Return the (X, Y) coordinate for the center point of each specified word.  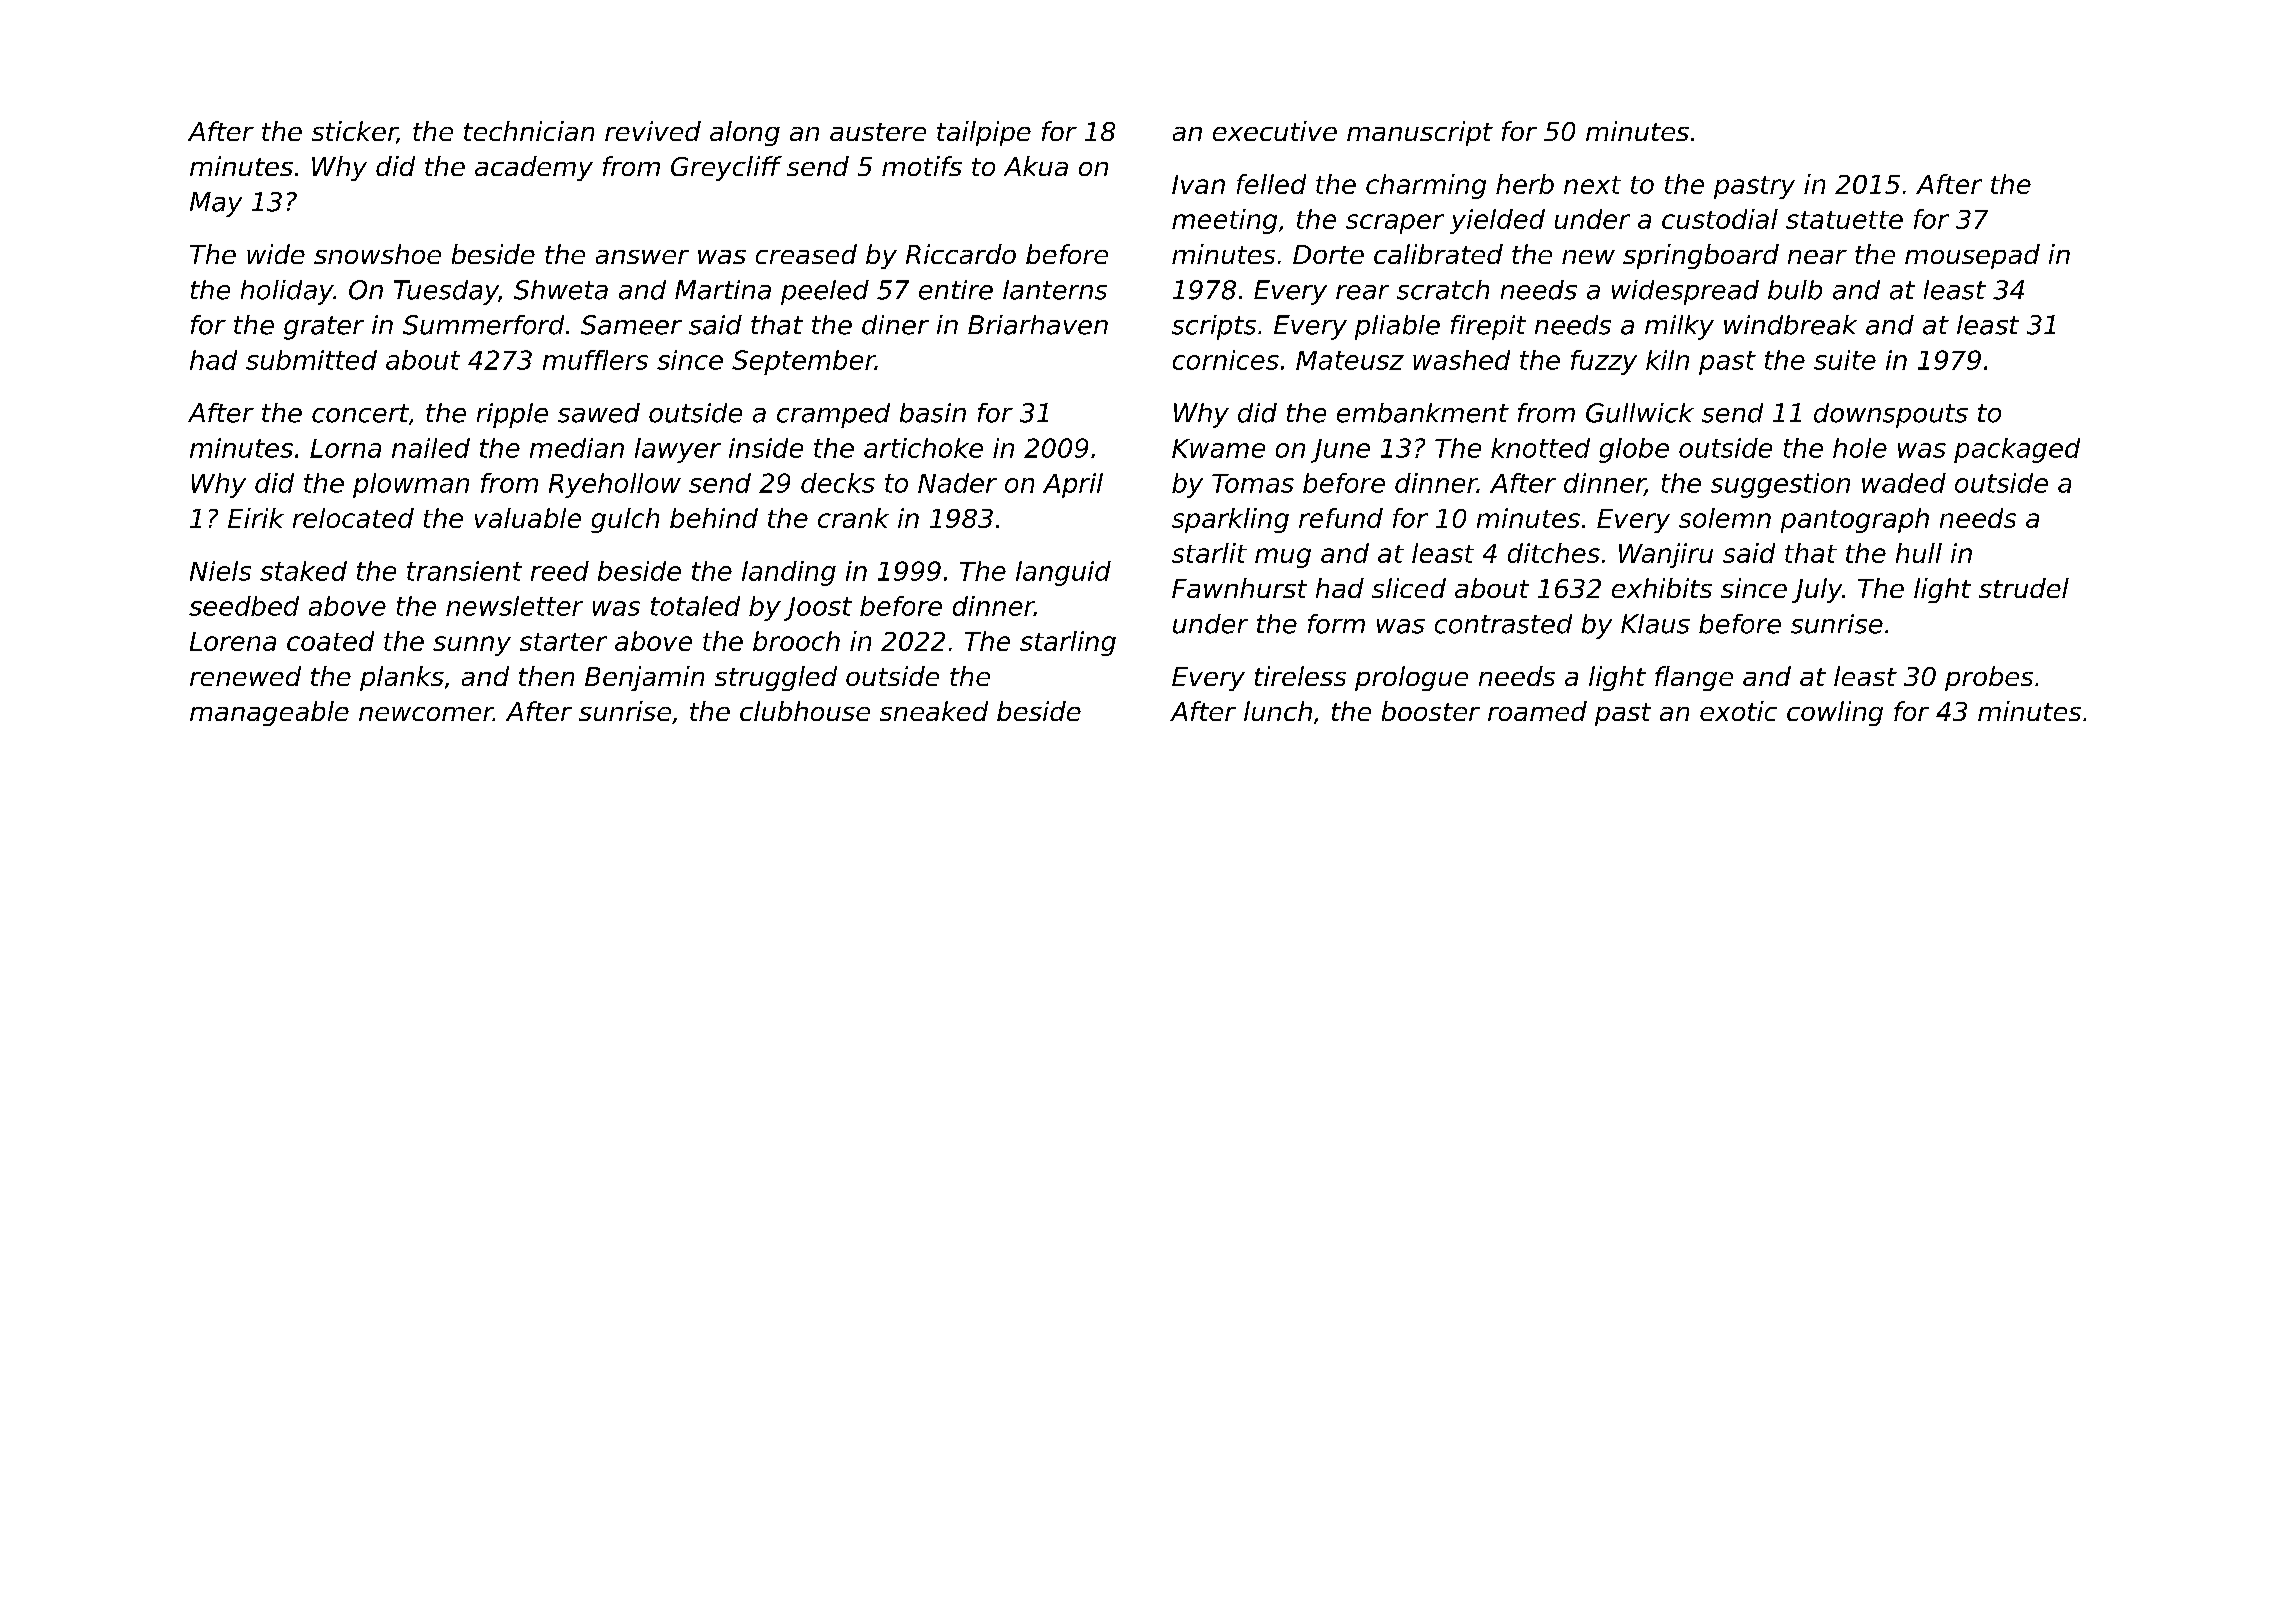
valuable (528, 518)
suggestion (1780, 485)
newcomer (426, 714)
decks (838, 483)
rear (1362, 292)
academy (534, 168)
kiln (1667, 360)
